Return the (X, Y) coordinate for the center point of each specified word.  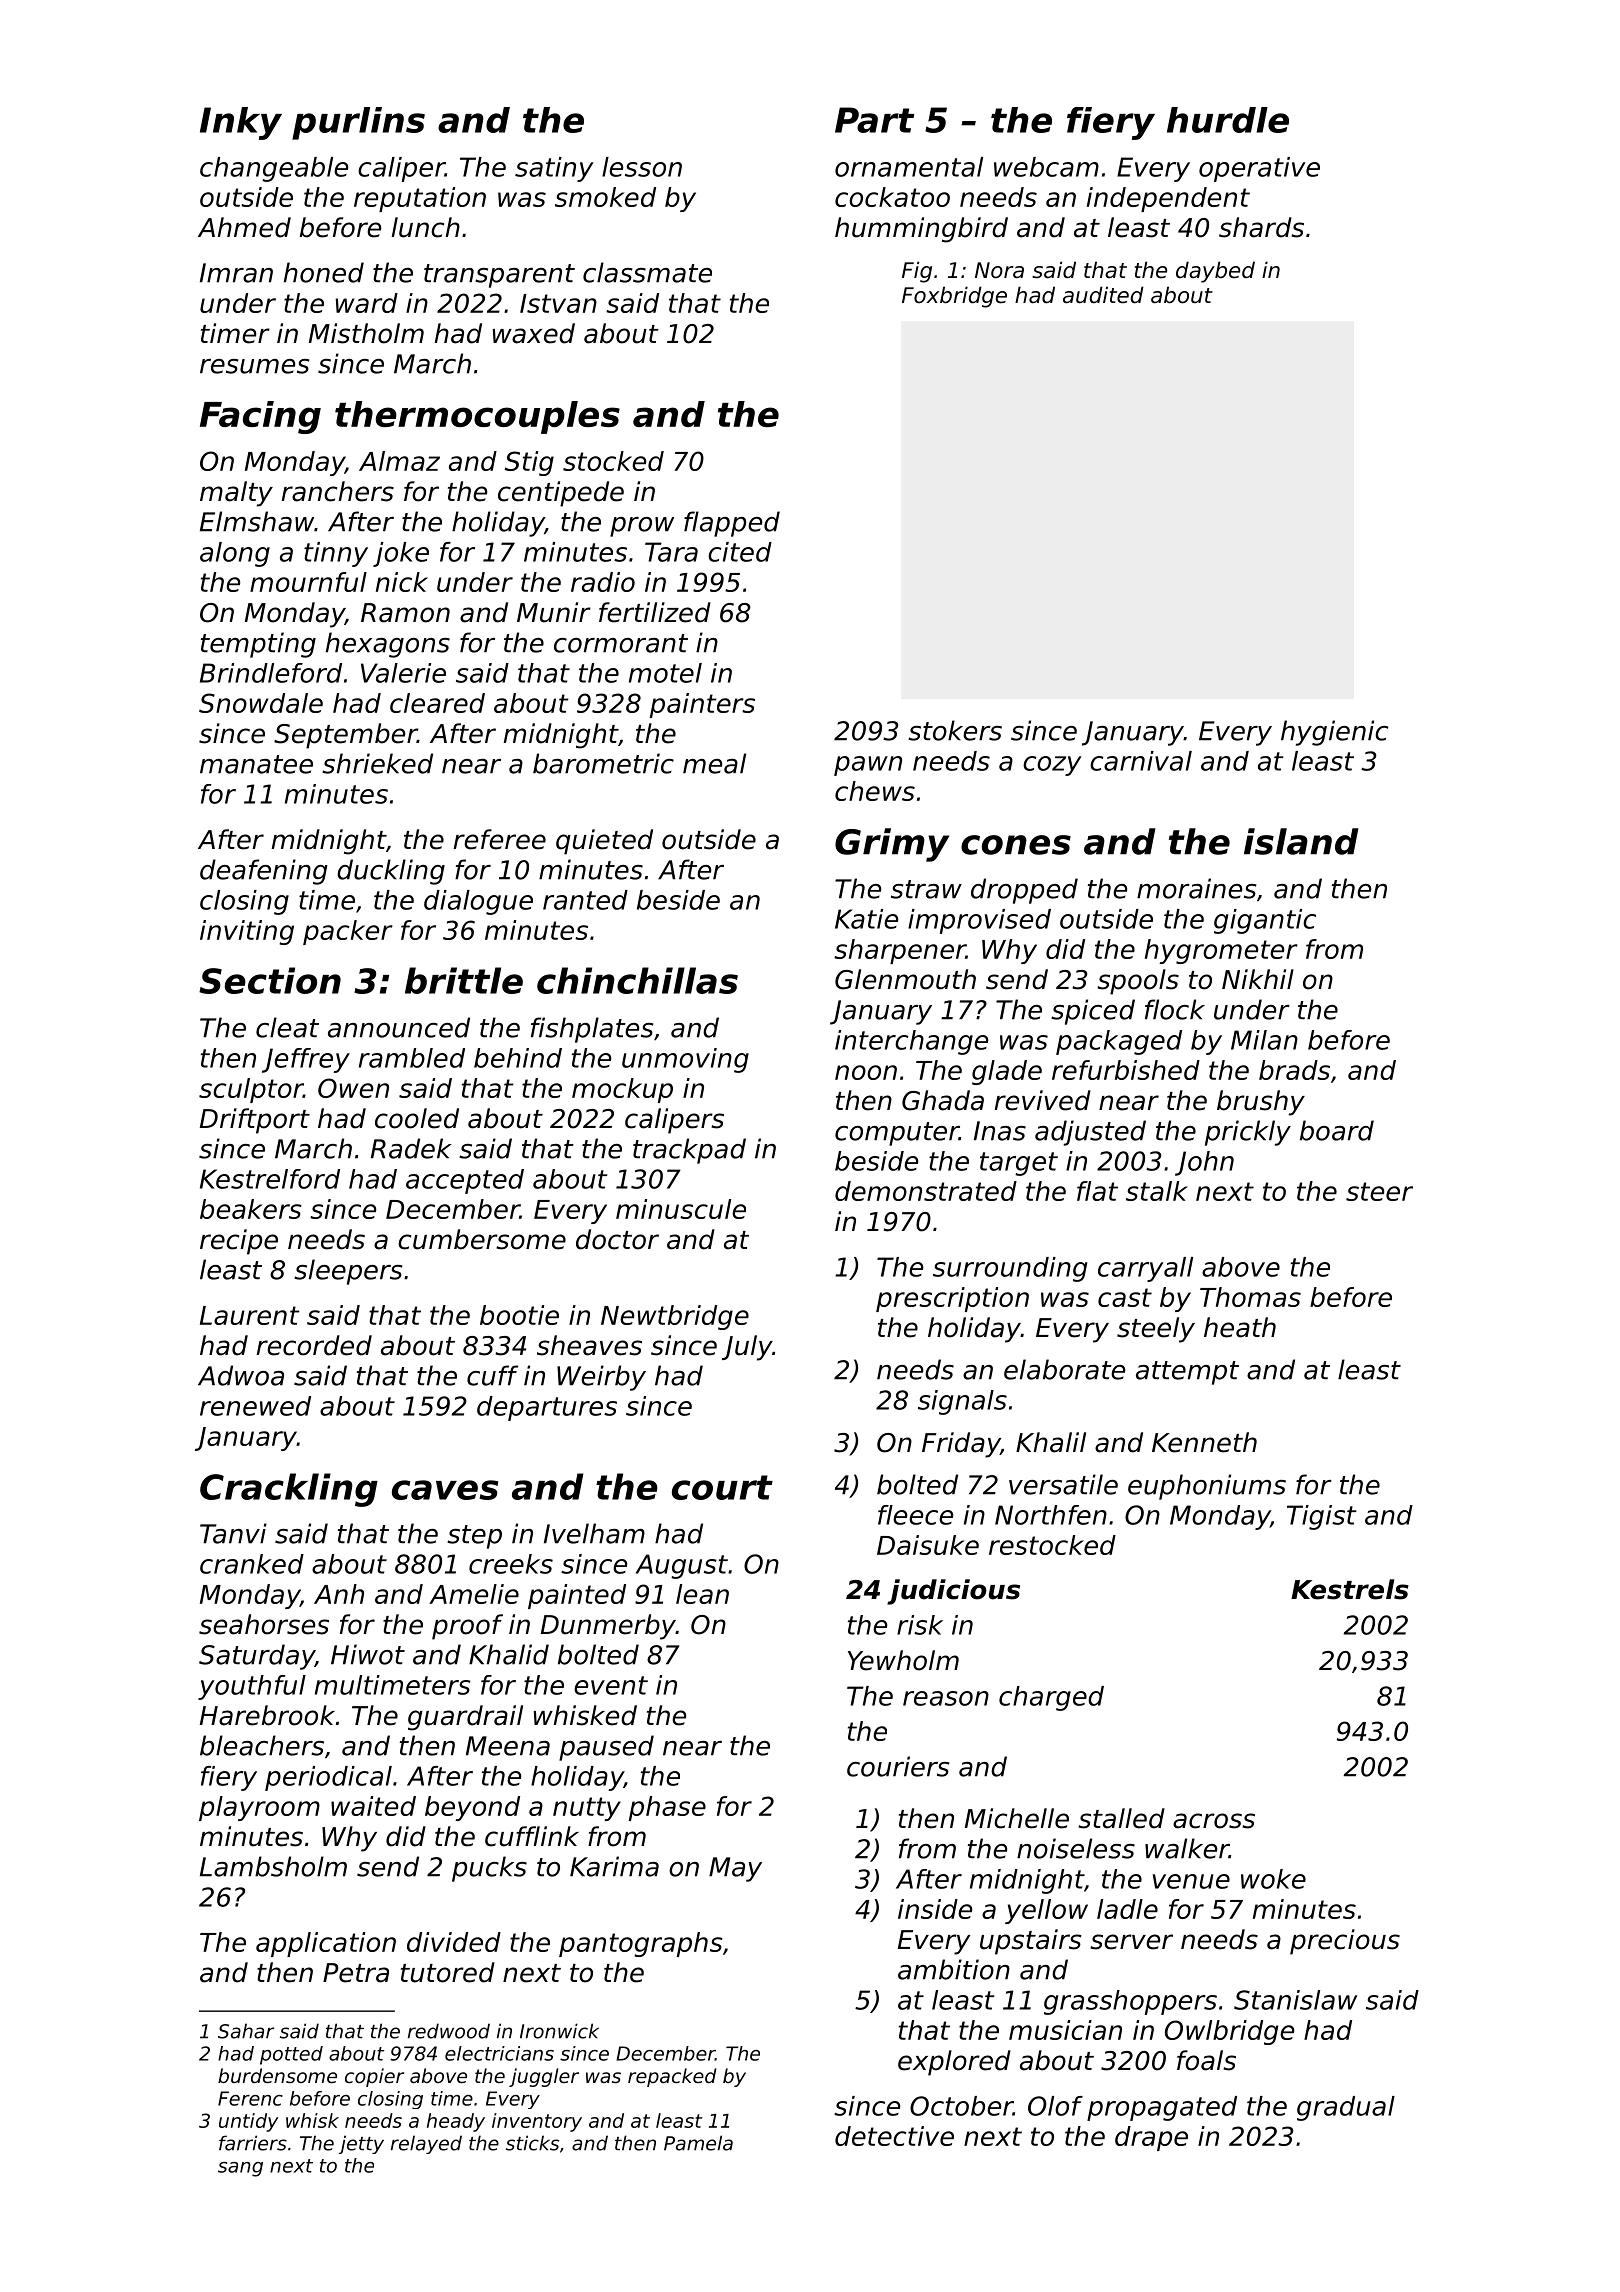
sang (240, 2169)
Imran (236, 273)
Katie (866, 919)
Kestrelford (270, 1179)
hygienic (1334, 733)
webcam (1046, 167)
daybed (1215, 272)
